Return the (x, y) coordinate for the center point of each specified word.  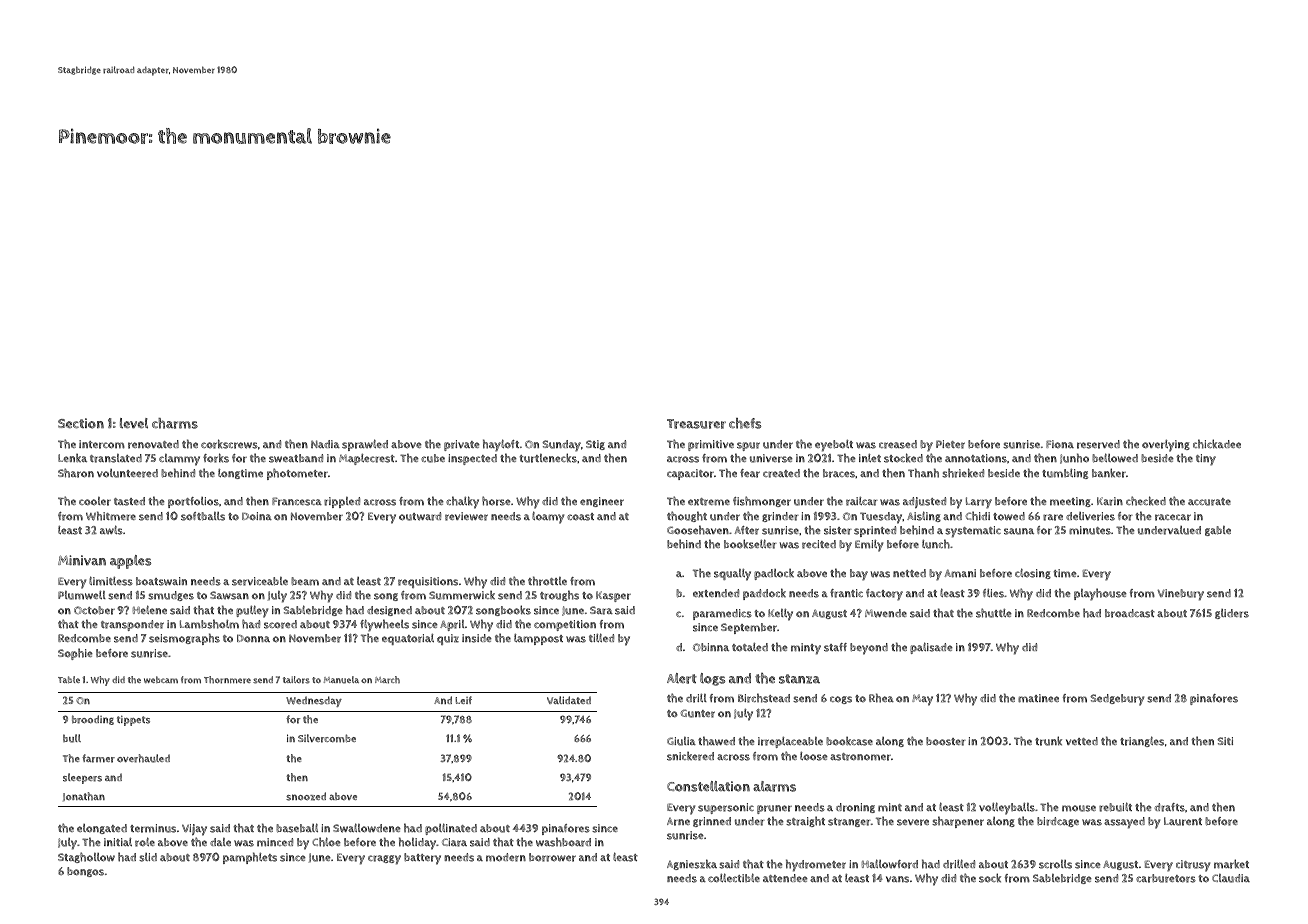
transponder (132, 625)
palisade (931, 648)
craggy (384, 860)
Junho (1074, 458)
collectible (734, 877)
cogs (841, 700)
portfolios (193, 502)
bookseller (750, 544)
